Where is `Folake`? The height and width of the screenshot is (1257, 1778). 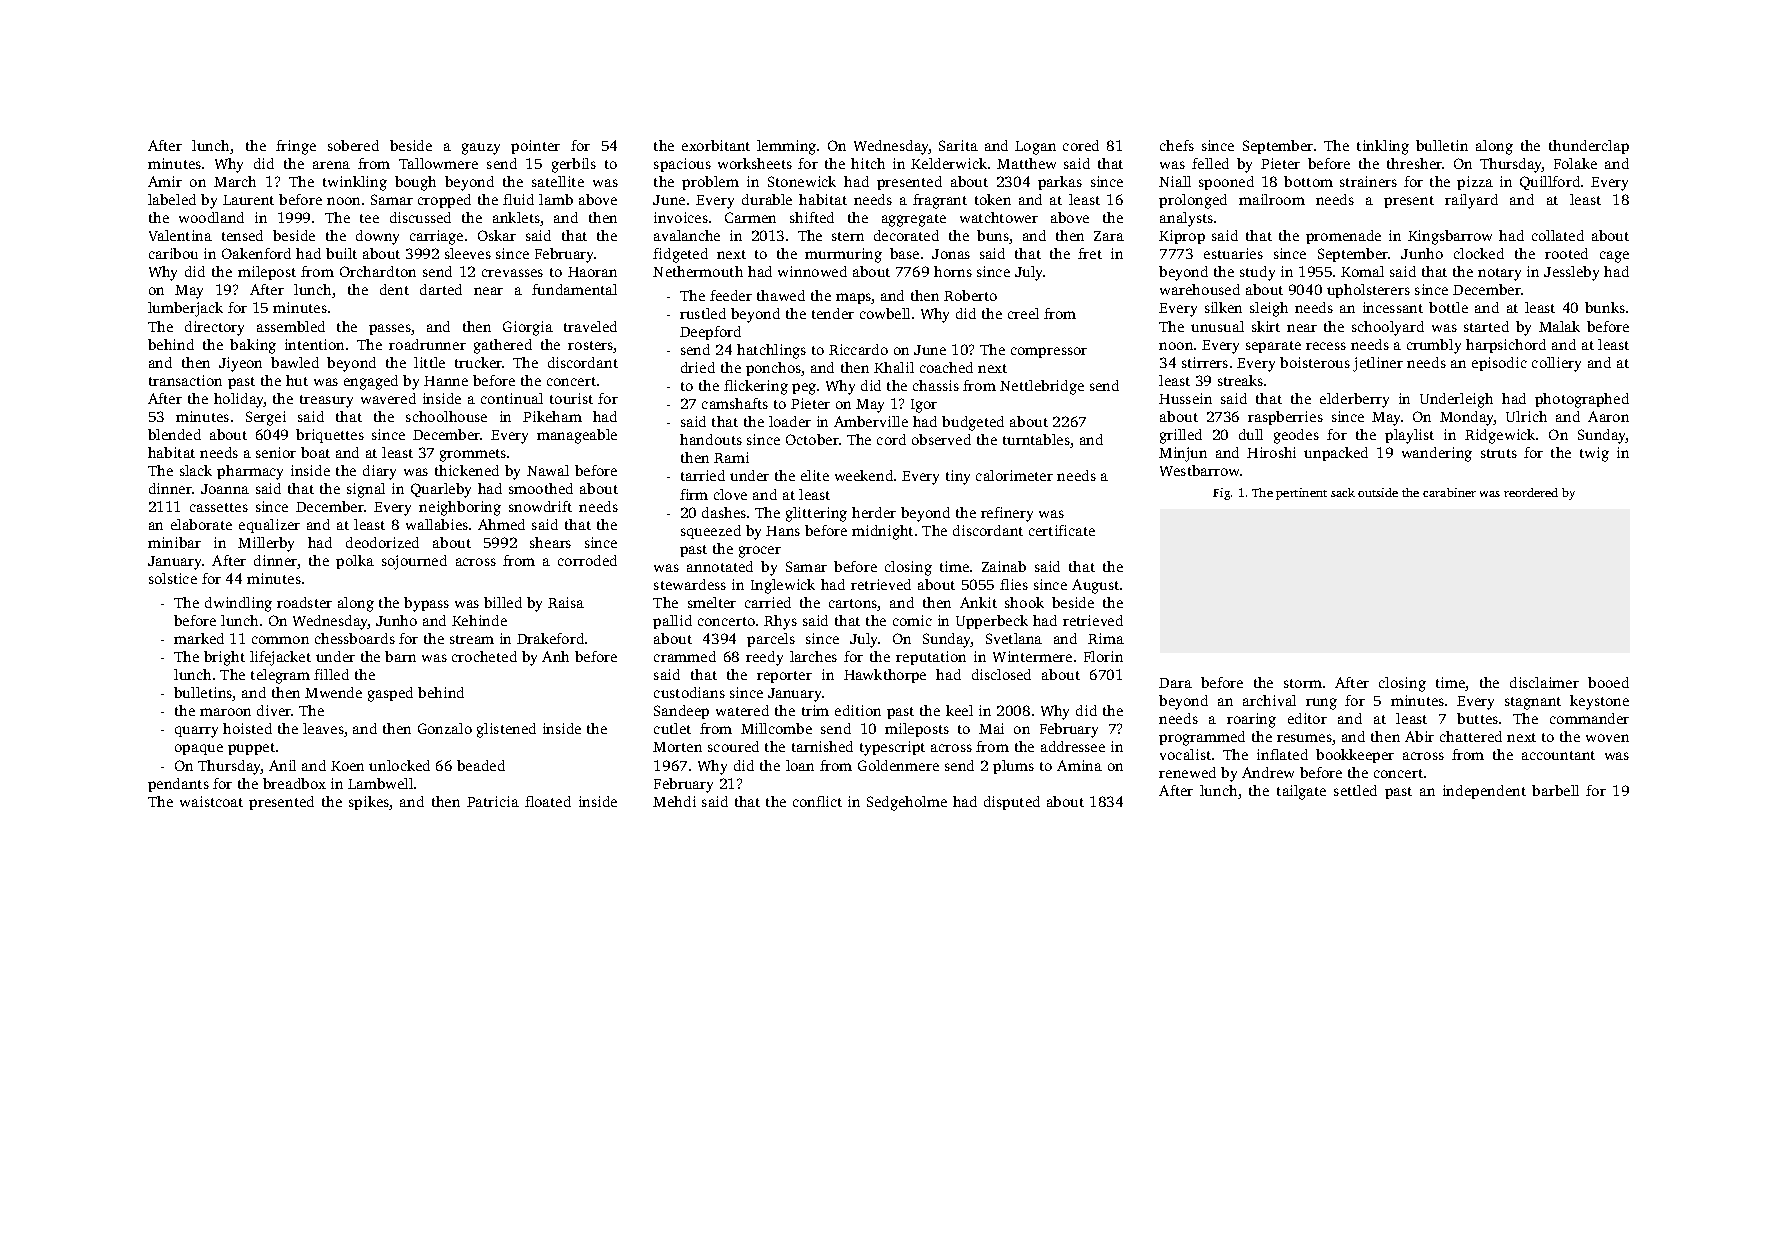
Folake is located at coordinates (1575, 163).
